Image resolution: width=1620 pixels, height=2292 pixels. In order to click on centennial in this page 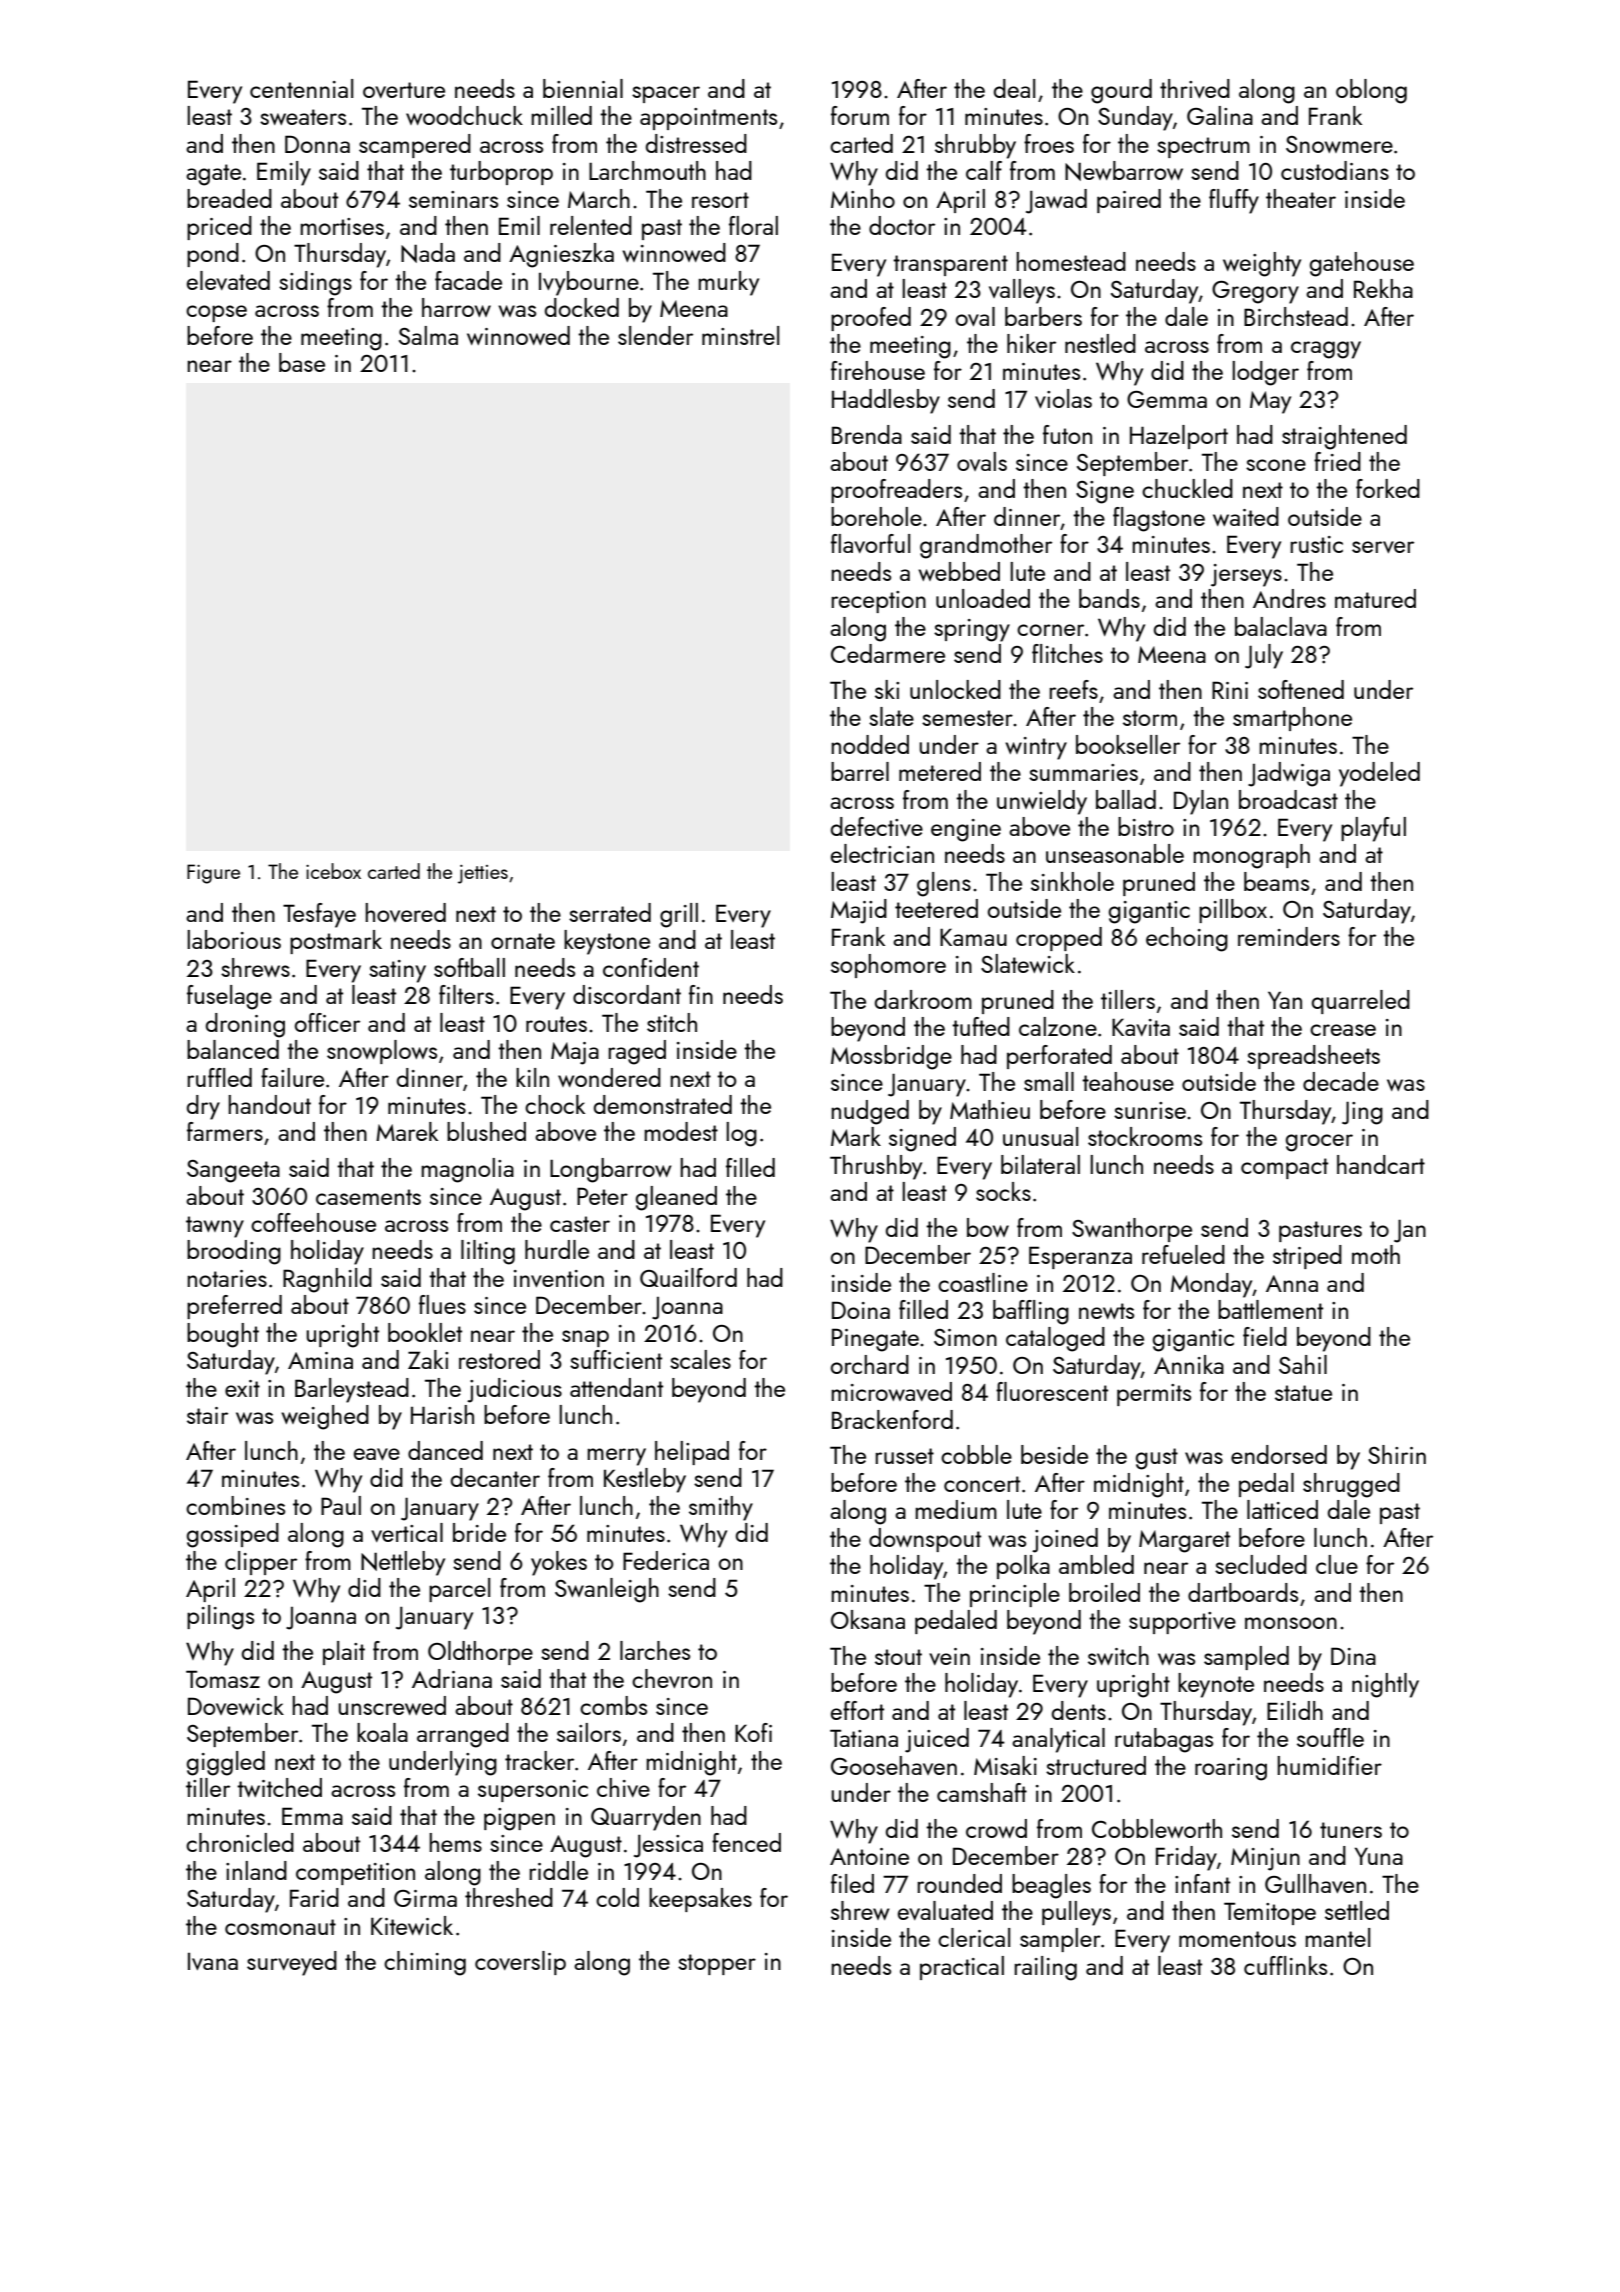, I will do `click(301, 88)`.
